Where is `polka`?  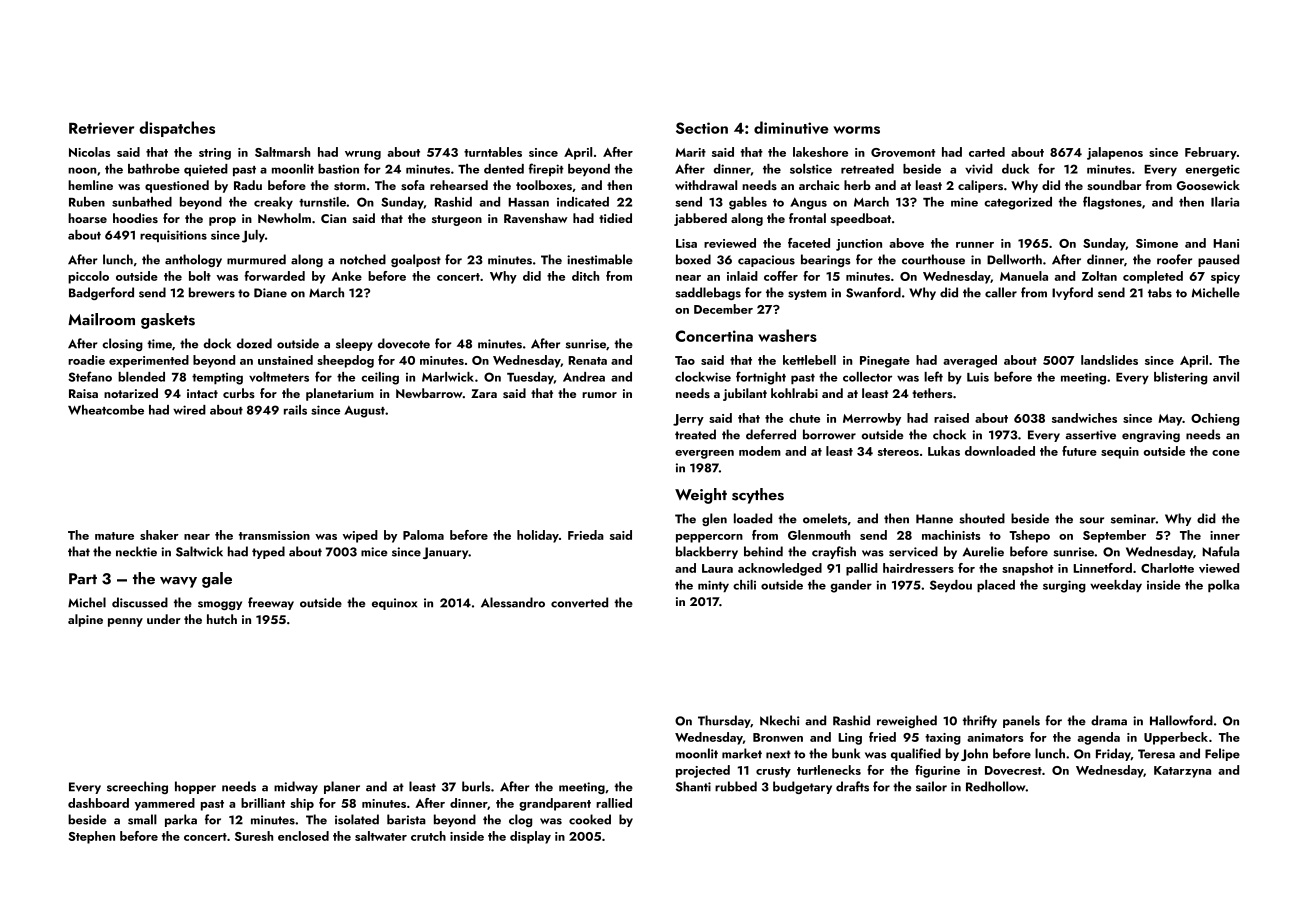
polka is located at coordinates (1223, 586).
